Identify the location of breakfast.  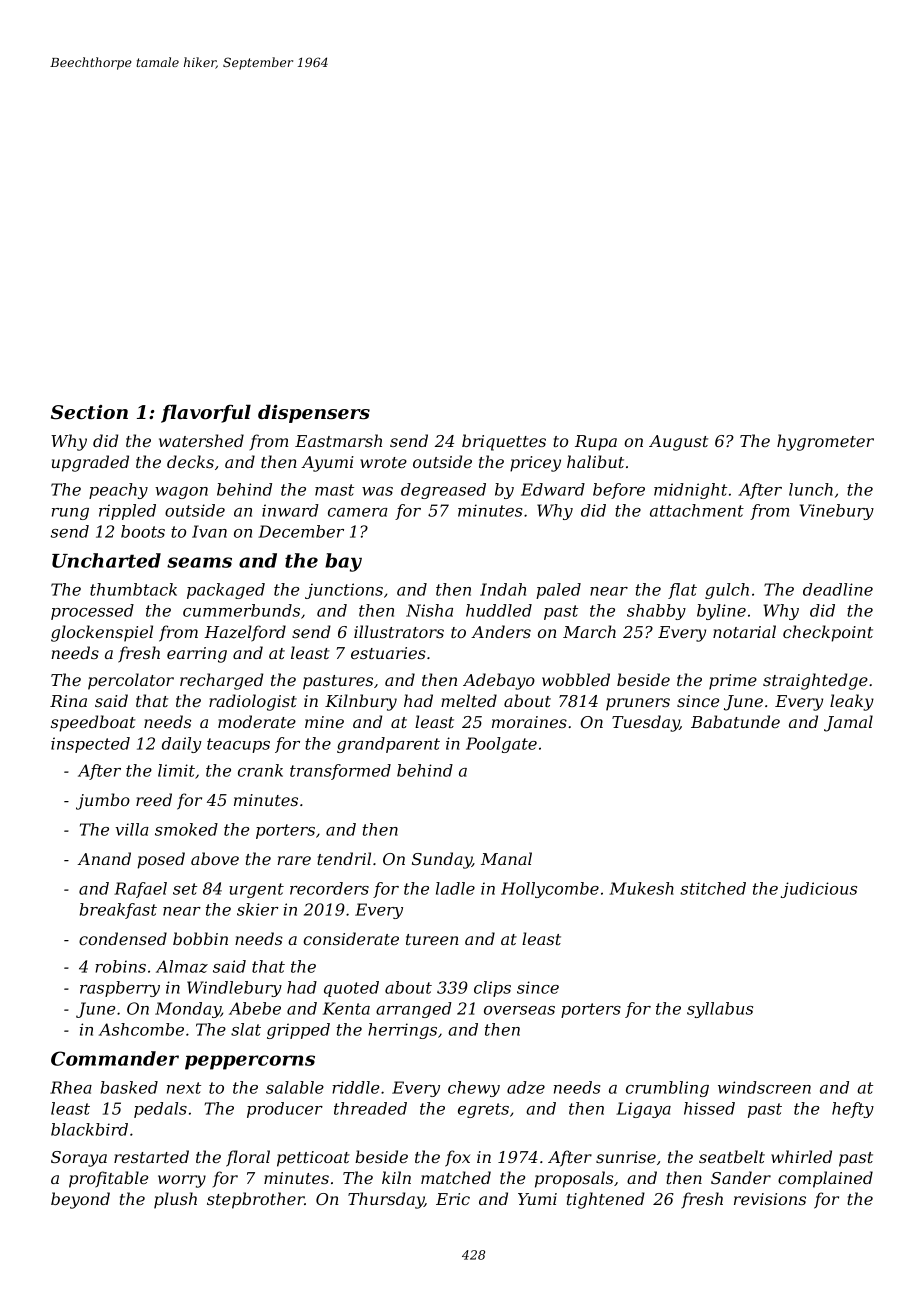
(118, 911).
